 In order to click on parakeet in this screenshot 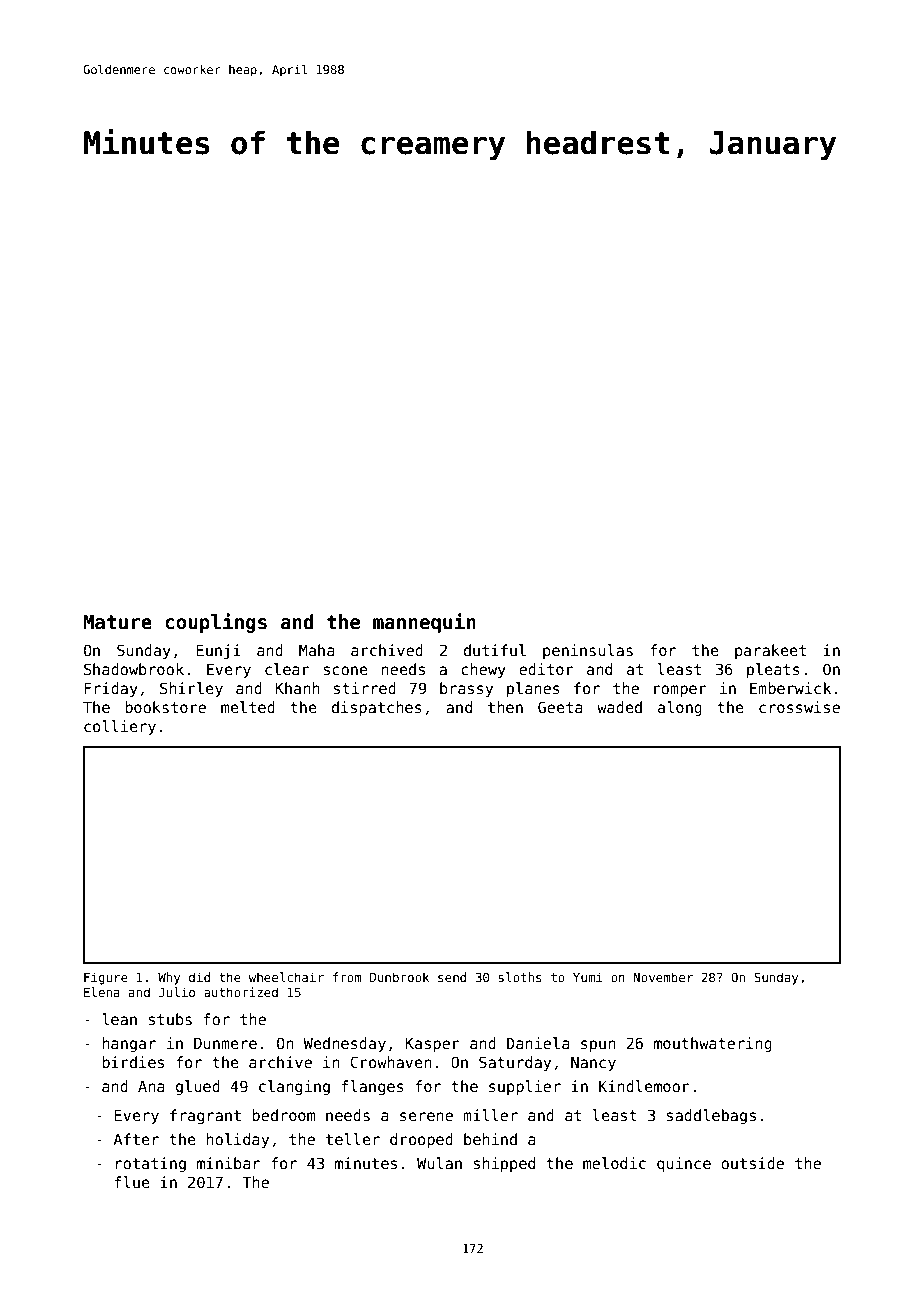, I will do `click(770, 651)`.
